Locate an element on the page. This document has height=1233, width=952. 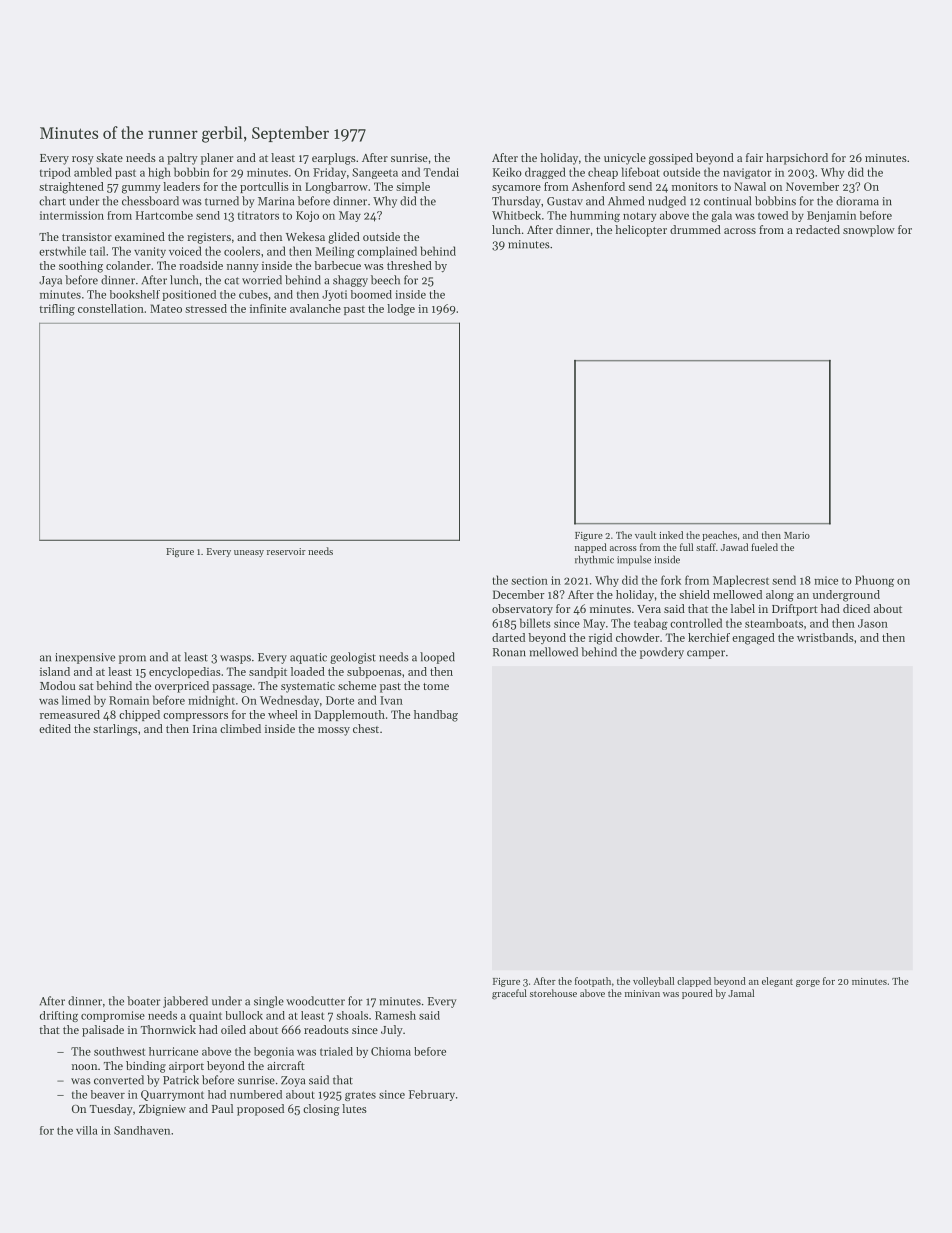
starlings is located at coordinates (115, 730).
